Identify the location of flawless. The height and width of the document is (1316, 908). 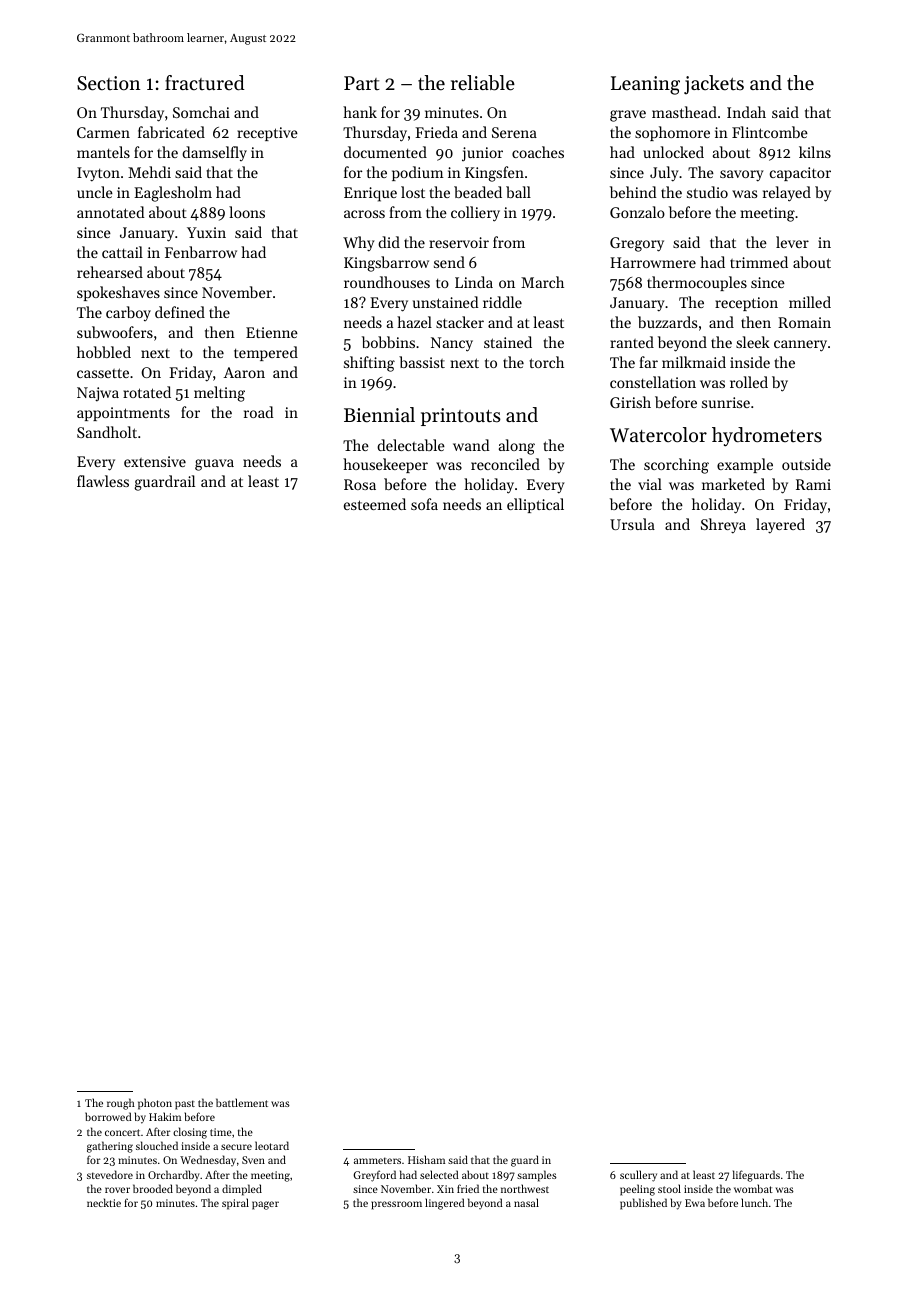
(103, 481).
